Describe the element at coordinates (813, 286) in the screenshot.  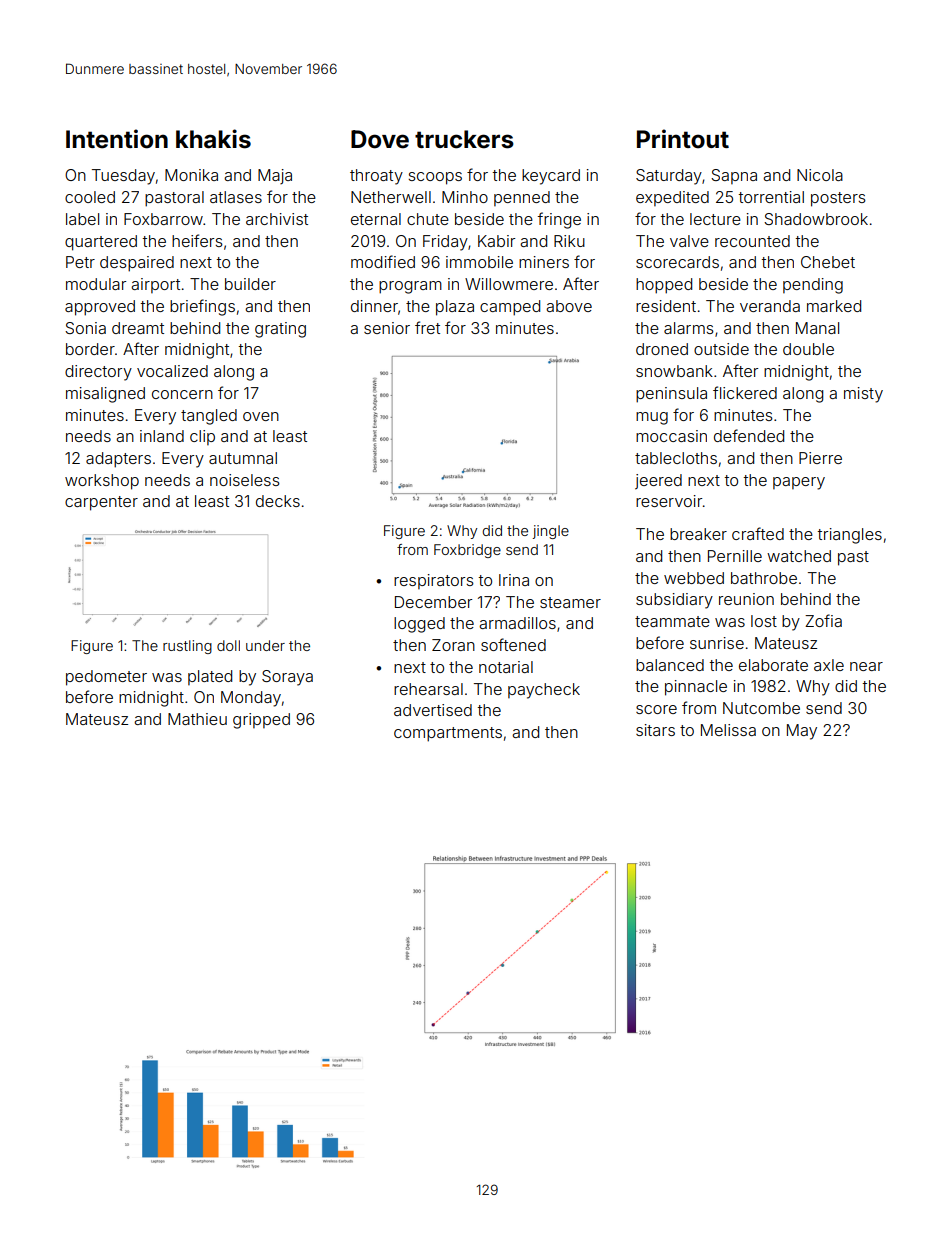
I see `pending` at that location.
